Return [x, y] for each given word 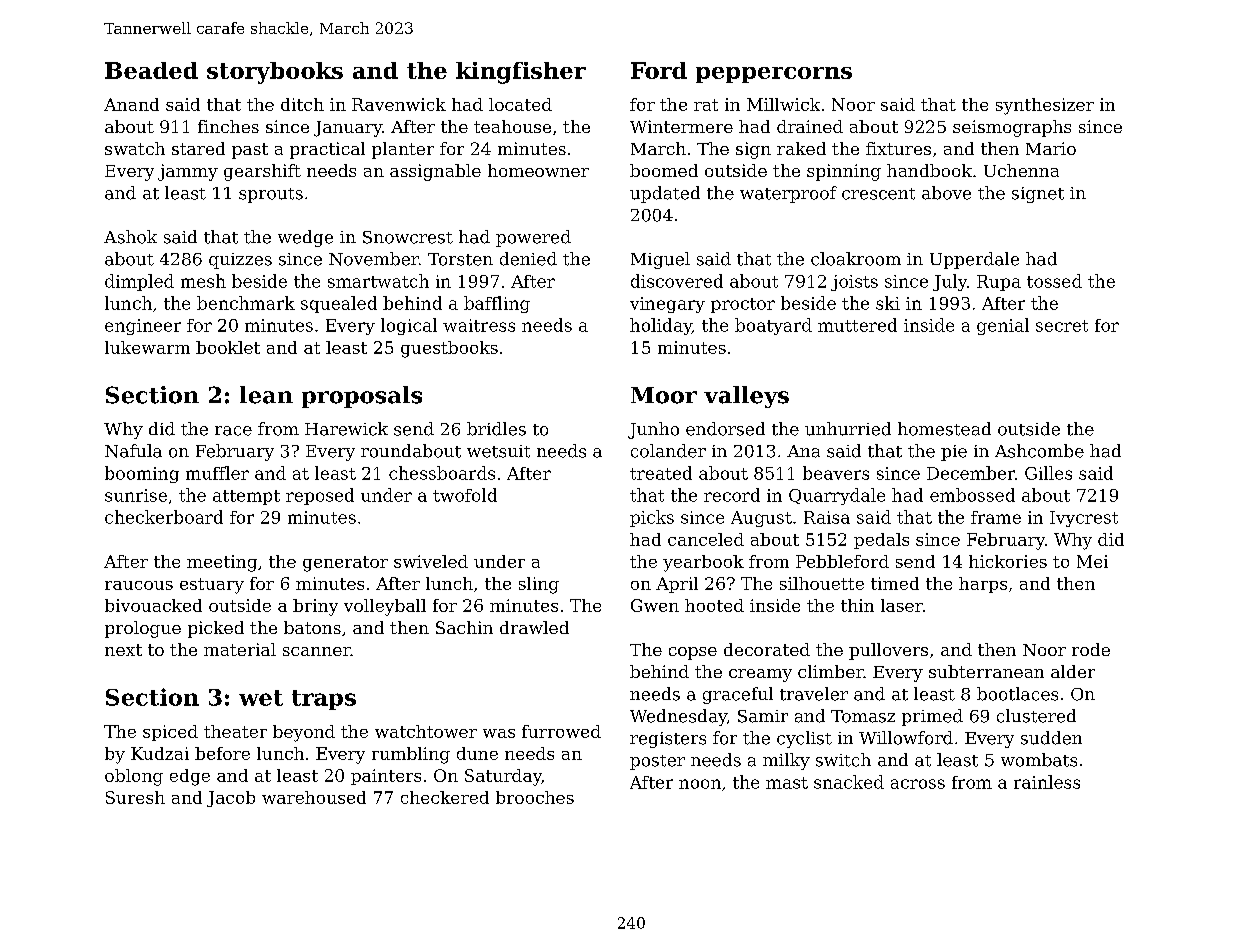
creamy [760, 675]
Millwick [783, 104]
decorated [767, 649]
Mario [1051, 148]
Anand [131, 104]
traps [324, 700]
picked [216, 629]
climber [830, 671]
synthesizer [1045, 106]
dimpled [139, 282]
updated [665, 194]
